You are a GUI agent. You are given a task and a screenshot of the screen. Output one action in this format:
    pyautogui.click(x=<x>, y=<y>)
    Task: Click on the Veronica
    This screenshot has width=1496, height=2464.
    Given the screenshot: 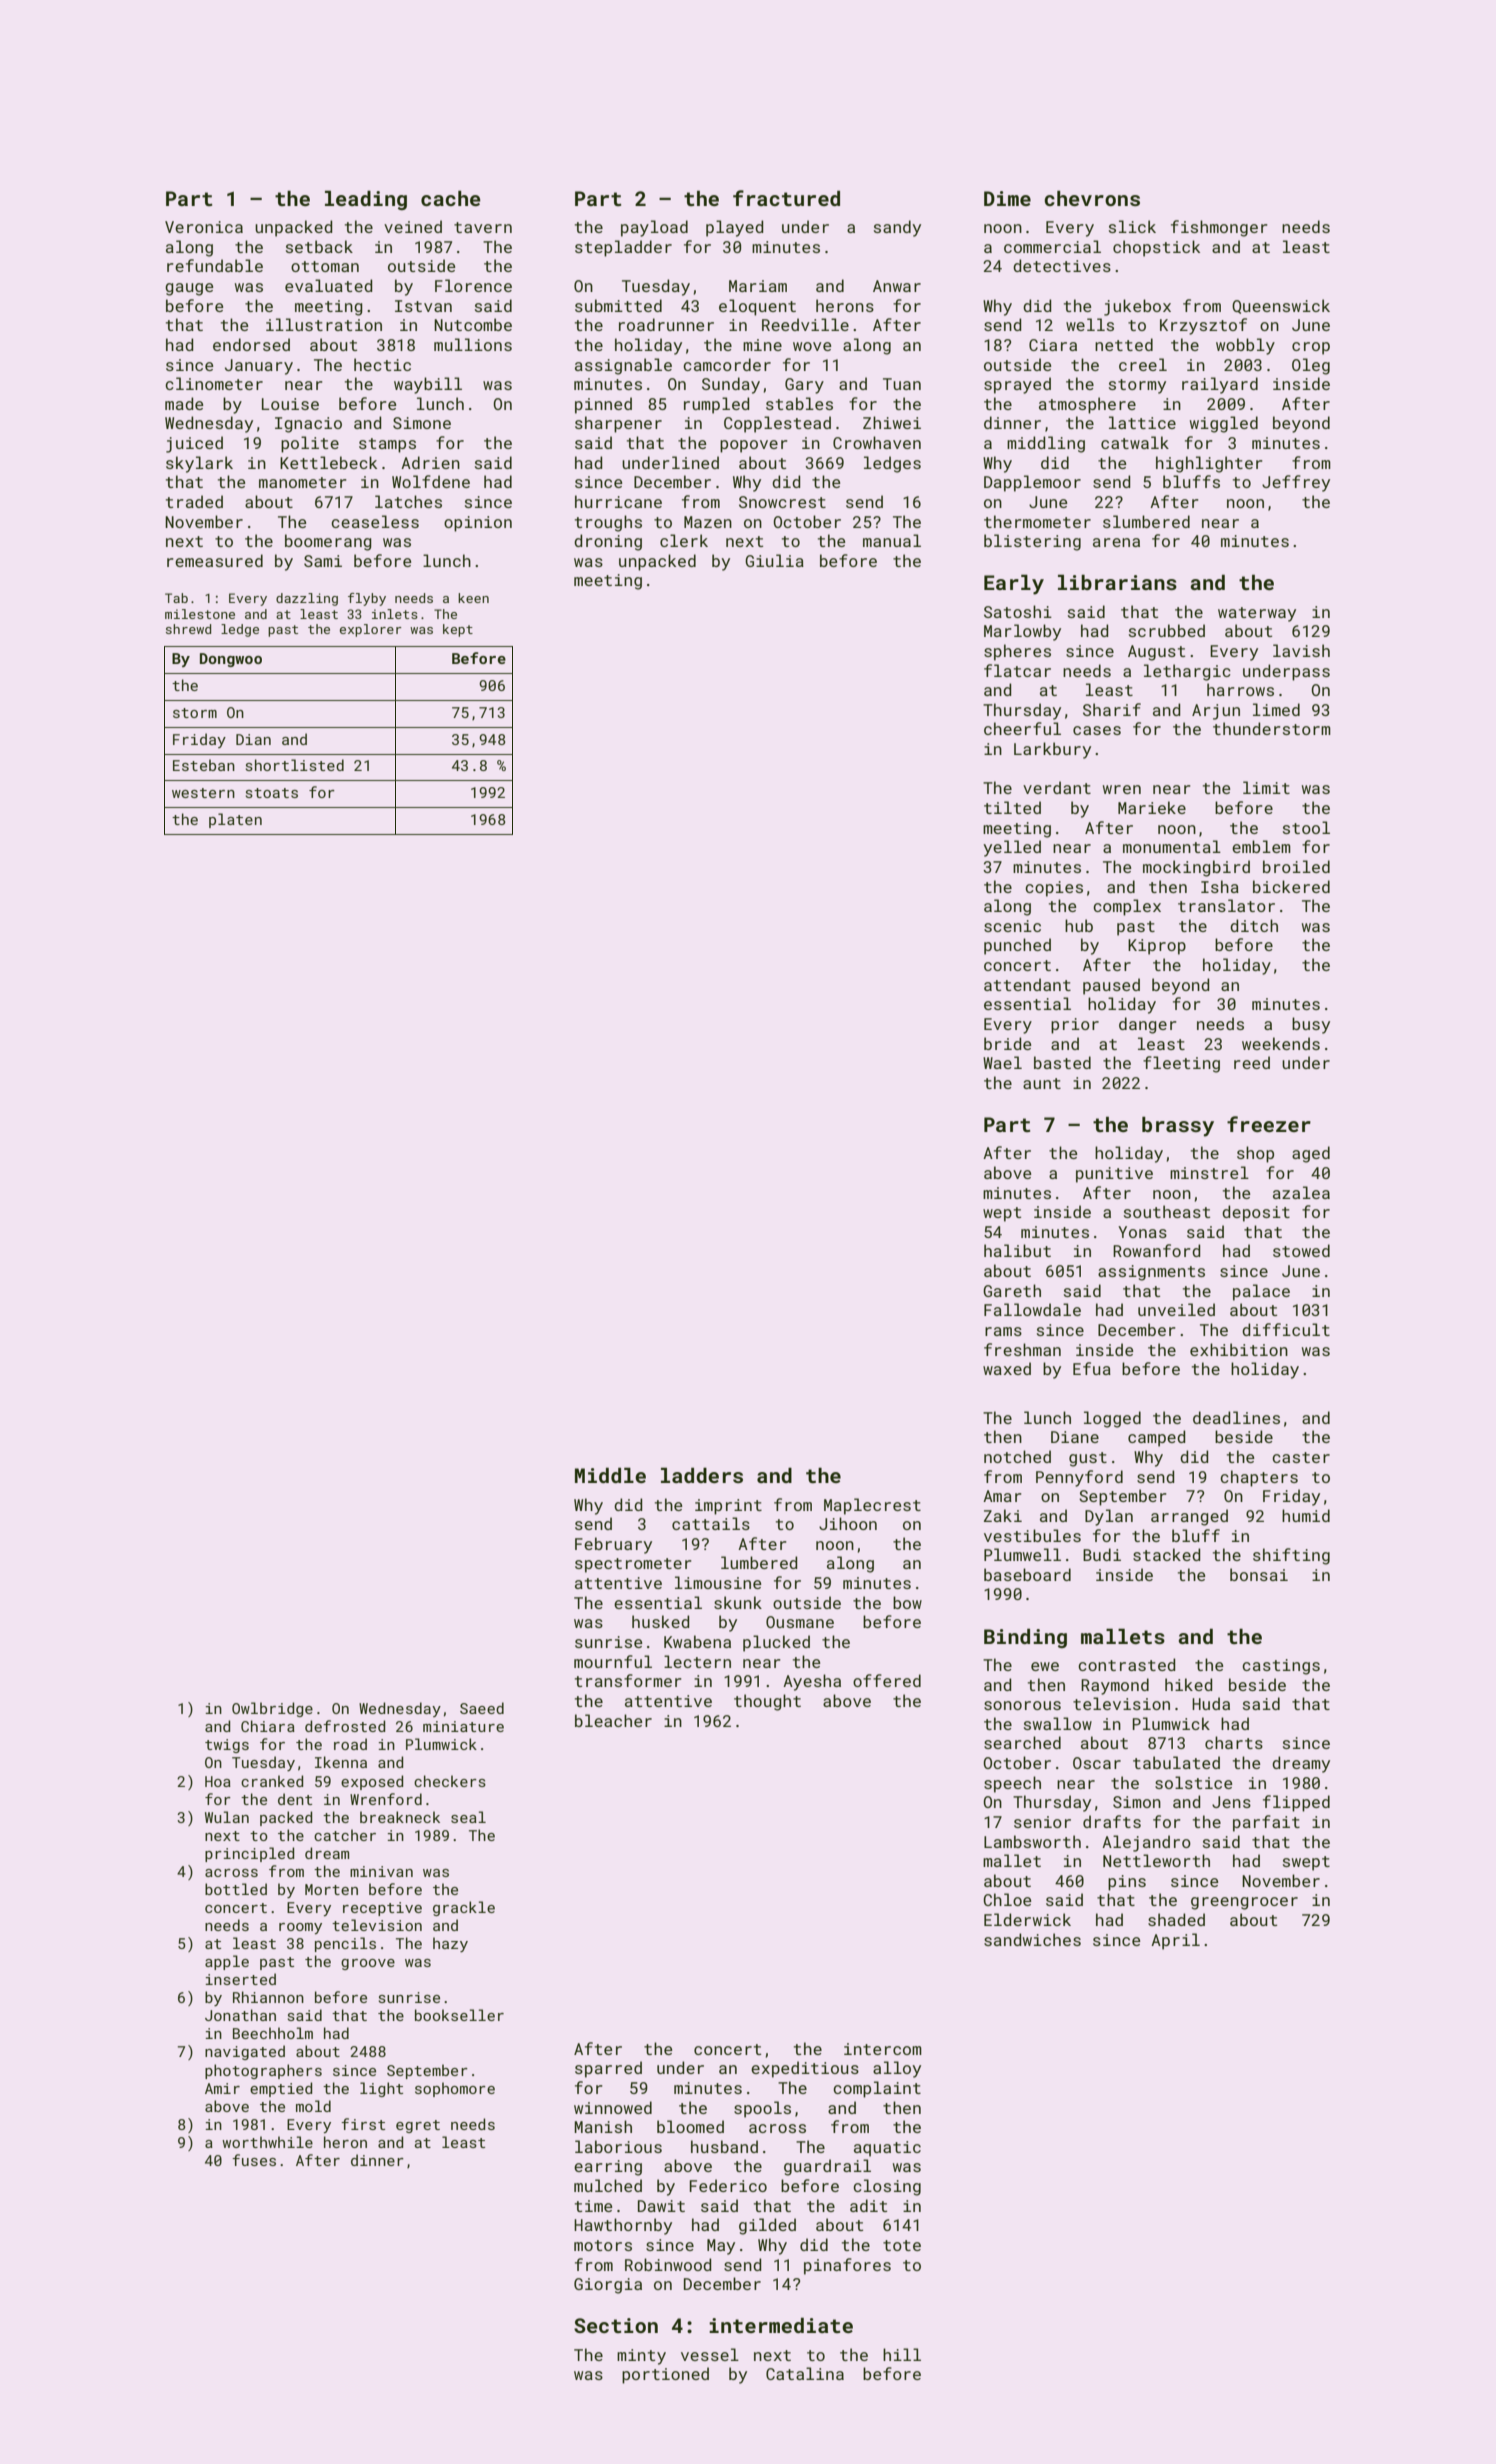 What is the action you would take?
    pyautogui.click(x=204, y=227)
